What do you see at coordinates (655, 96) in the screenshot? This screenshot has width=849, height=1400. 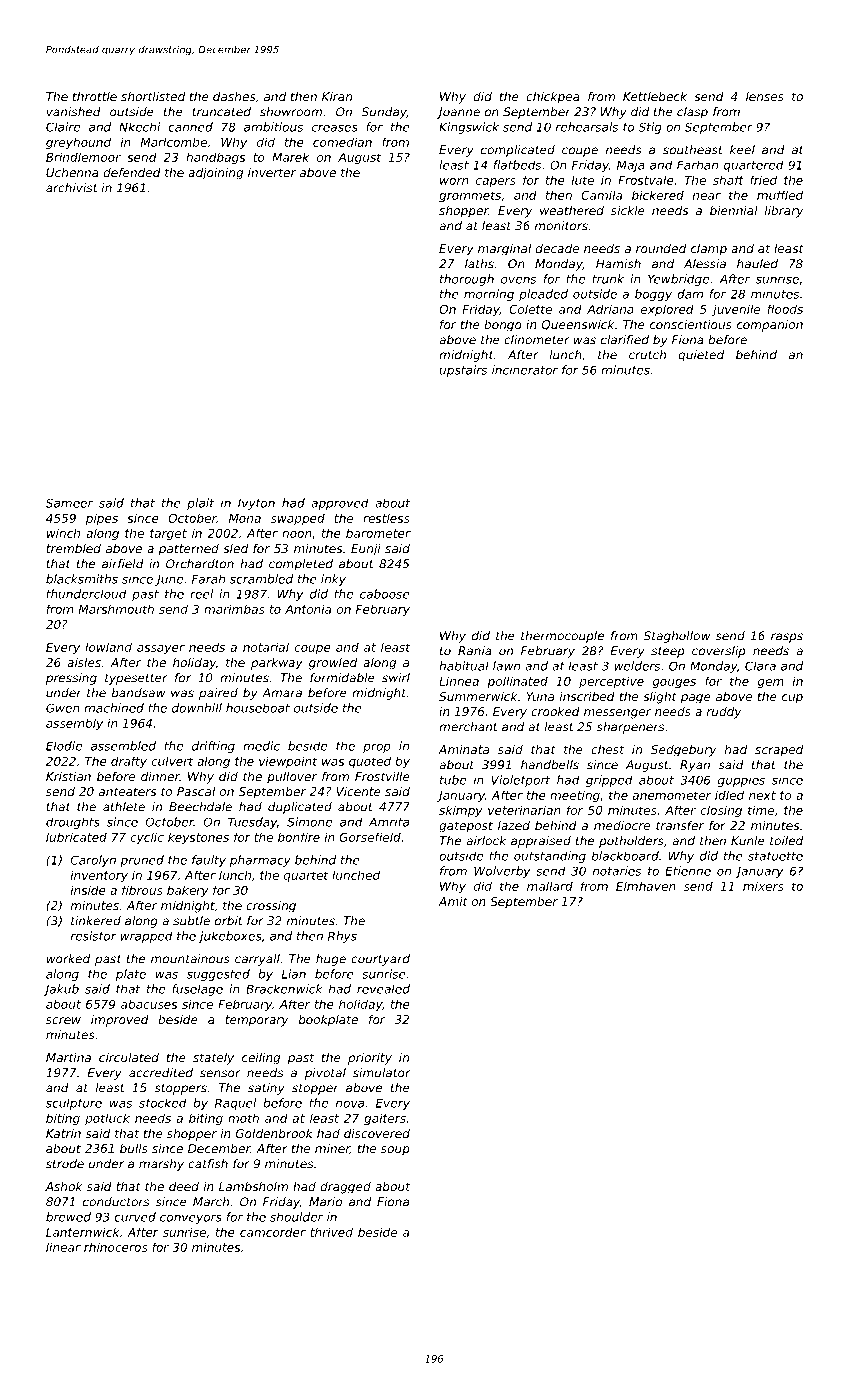 I see `Kettlebeck` at bounding box center [655, 96].
